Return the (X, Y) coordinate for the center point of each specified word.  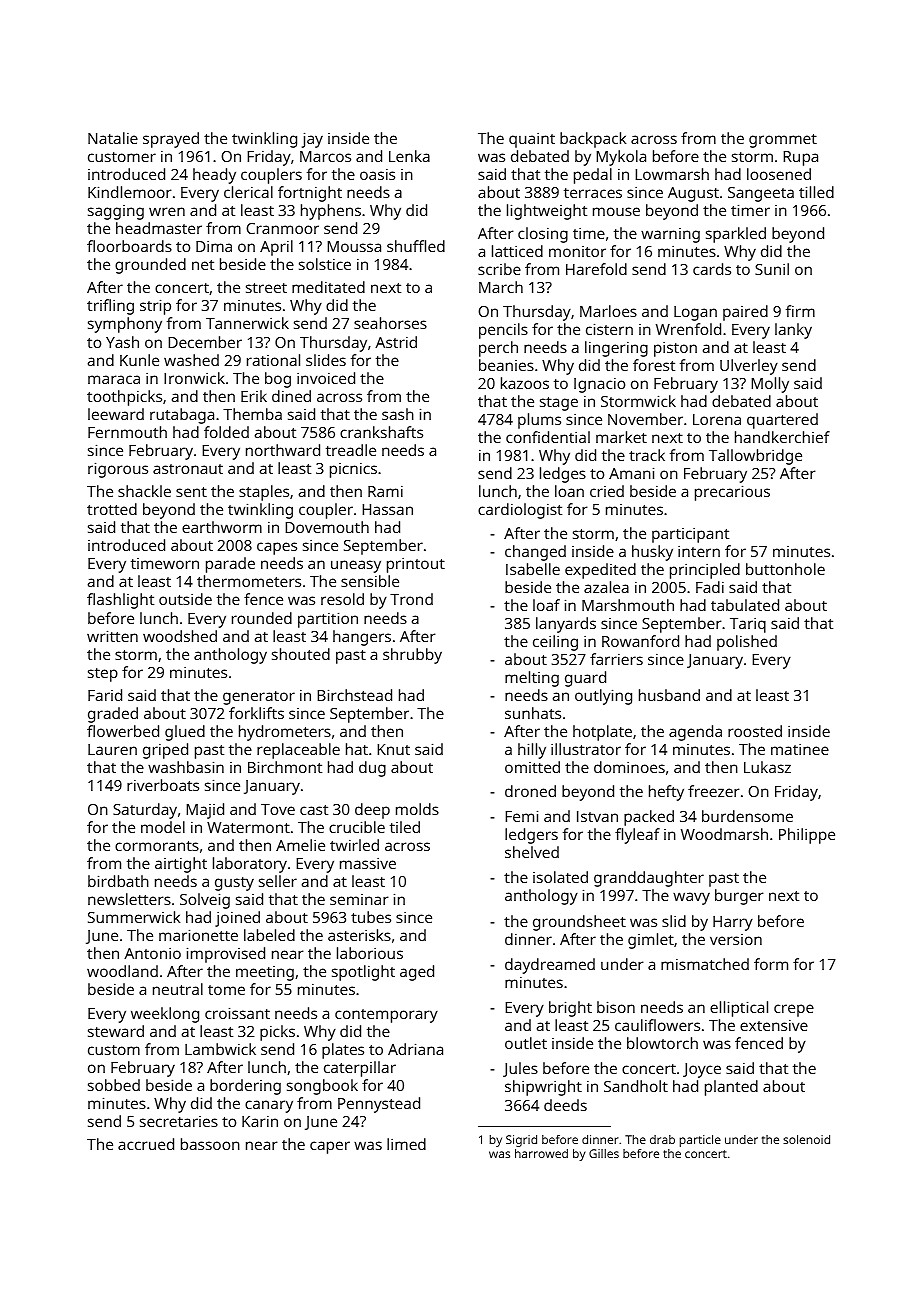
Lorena (717, 419)
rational (273, 360)
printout (416, 565)
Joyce (702, 1070)
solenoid (806, 1139)
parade (230, 565)
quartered (782, 421)
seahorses (390, 323)
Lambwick (220, 1049)
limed (406, 1144)
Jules (520, 1069)
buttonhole (785, 569)
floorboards (129, 246)
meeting (265, 973)
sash (398, 414)
